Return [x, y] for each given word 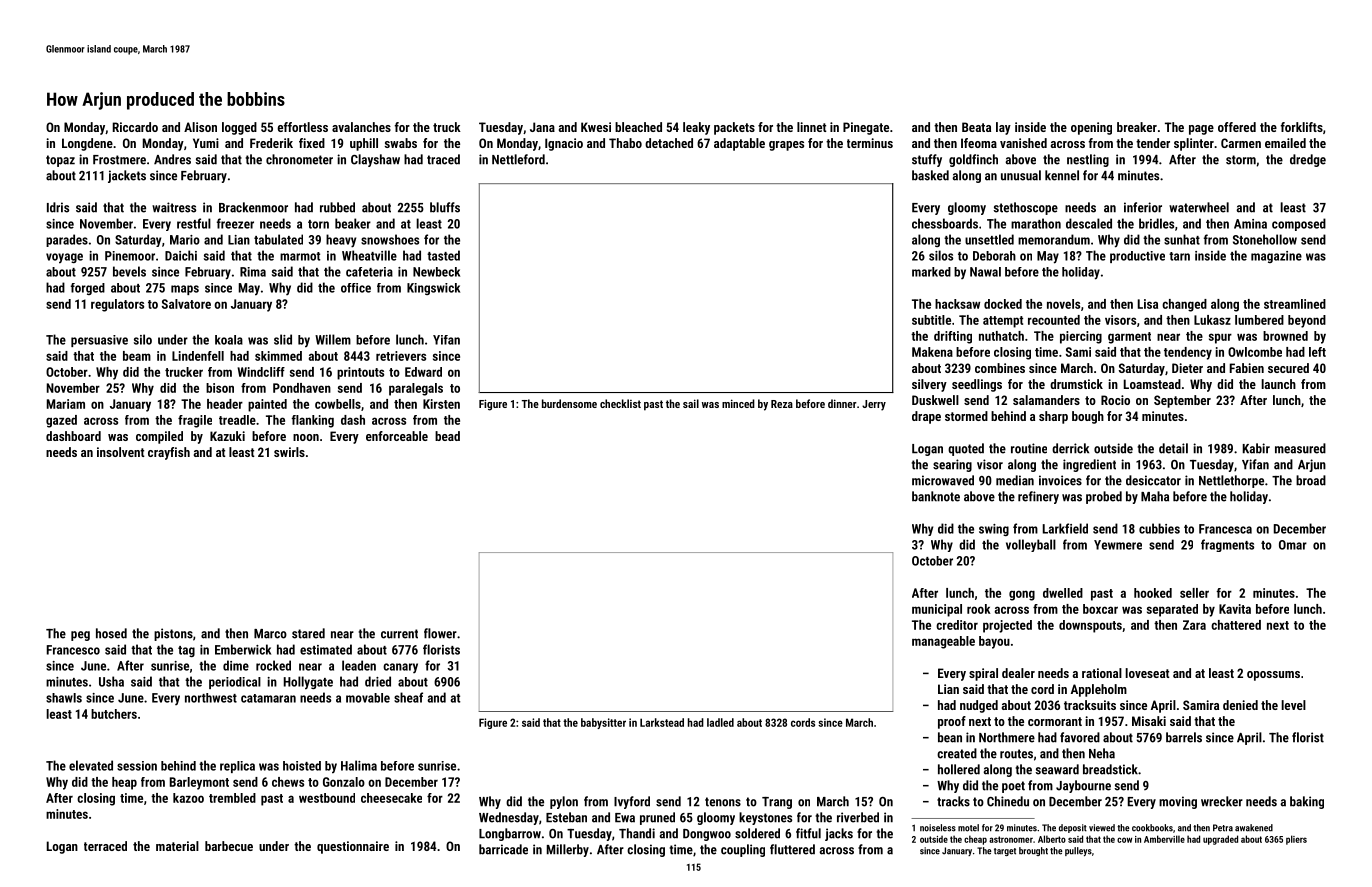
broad [1311, 480]
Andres [172, 159]
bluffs [445, 207]
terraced [105, 846]
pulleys [1078, 851]
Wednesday [509, 818]
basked [930, 175]
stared [308, 633]
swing [994, 530]
